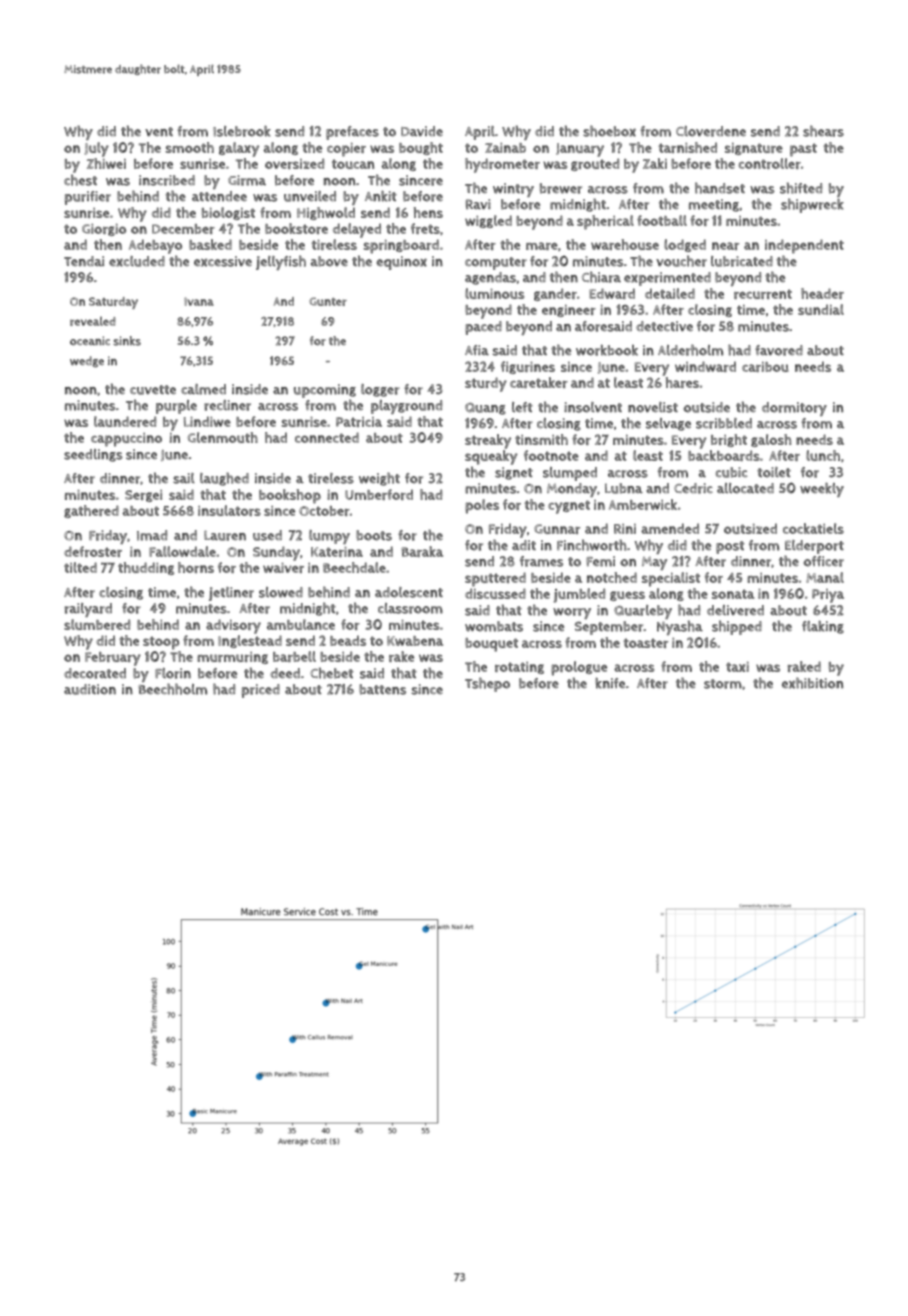 The image size is (908, 1316). Describe the element at coordinates (682, 382) in the screenshot. I see `hares` at that location.
